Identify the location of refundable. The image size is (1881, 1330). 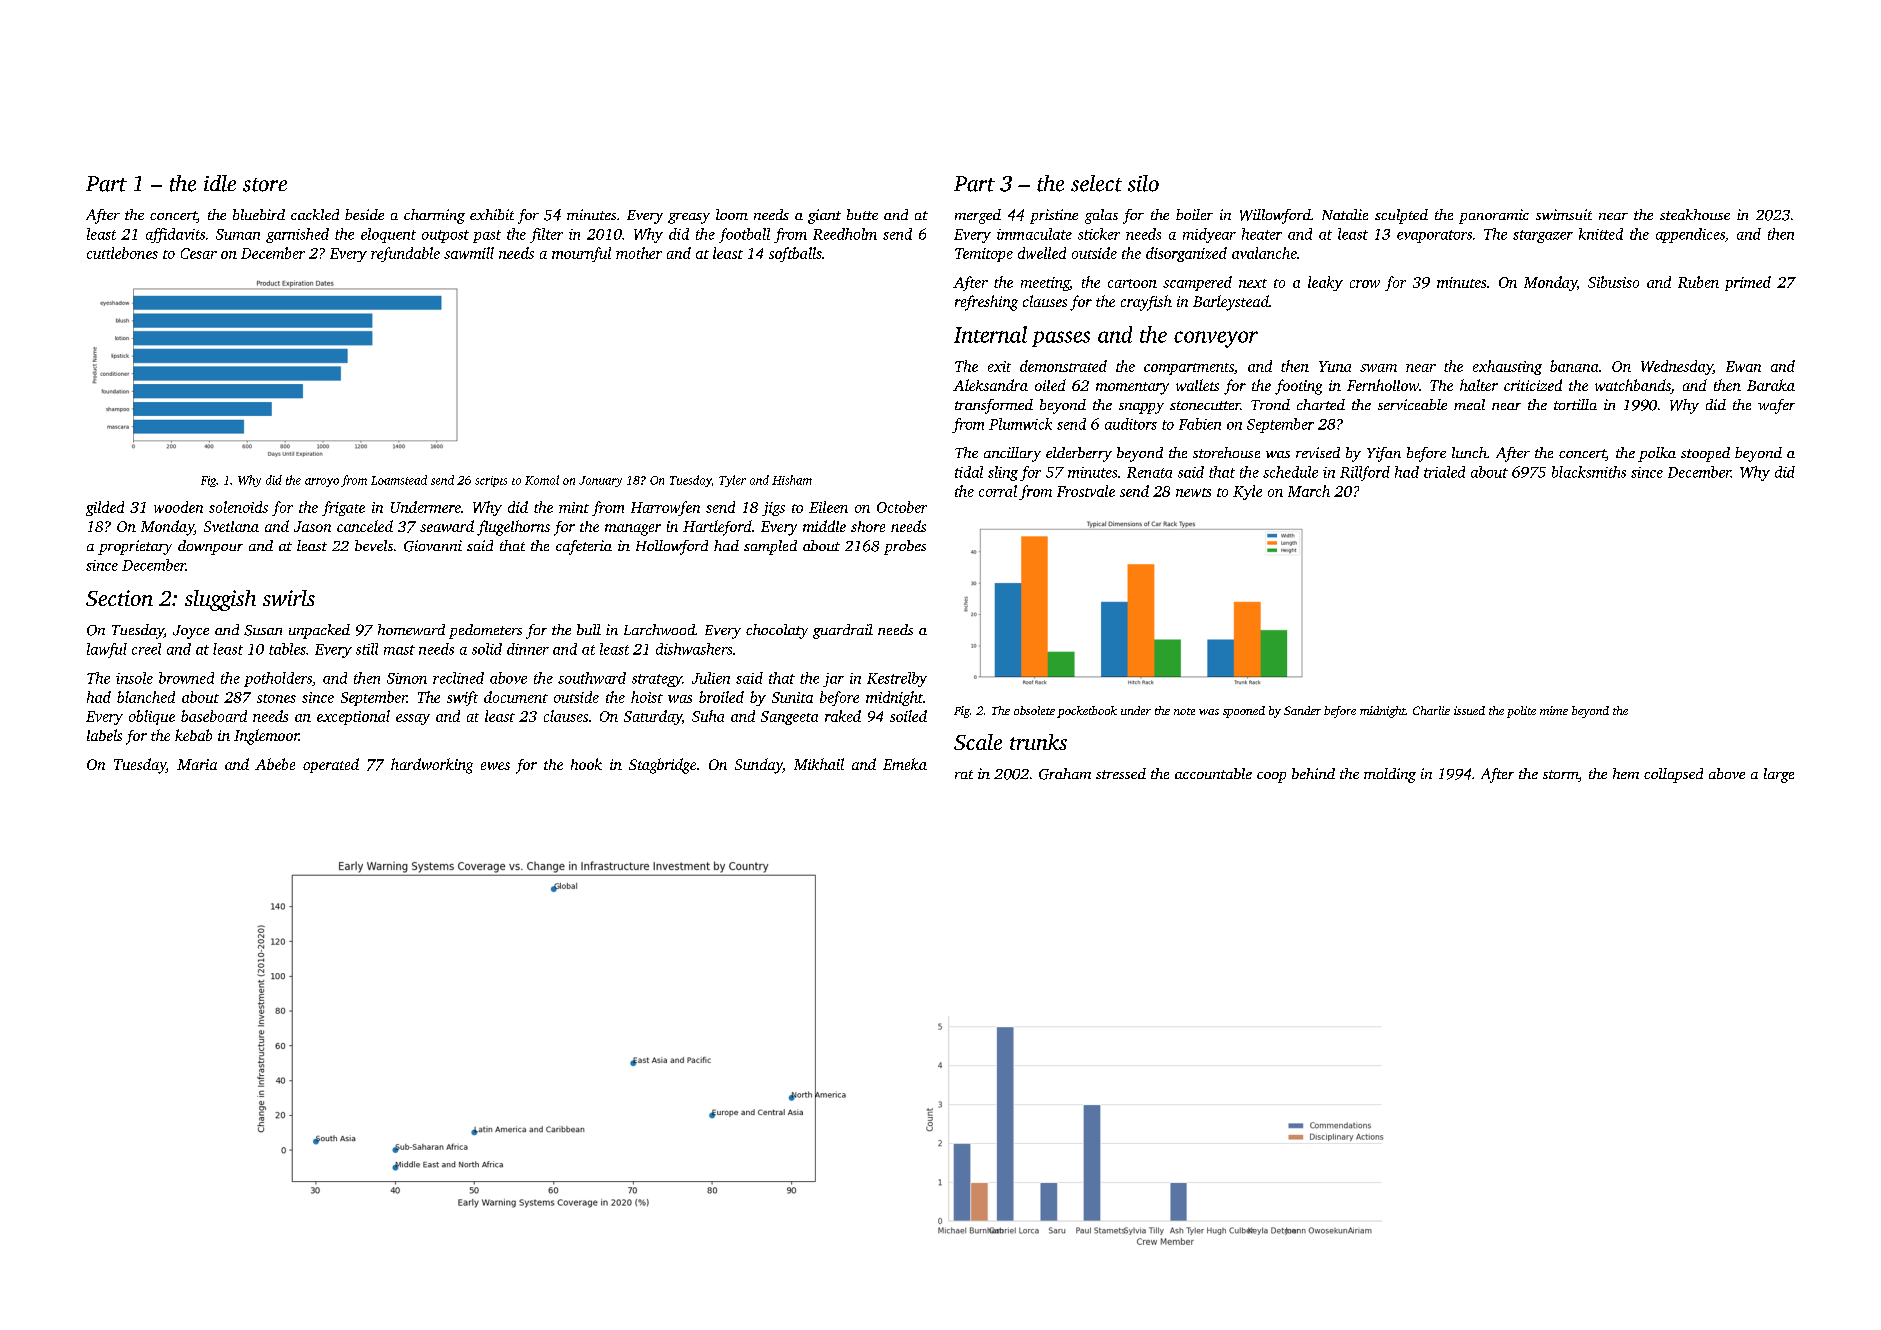
(405, 254).
